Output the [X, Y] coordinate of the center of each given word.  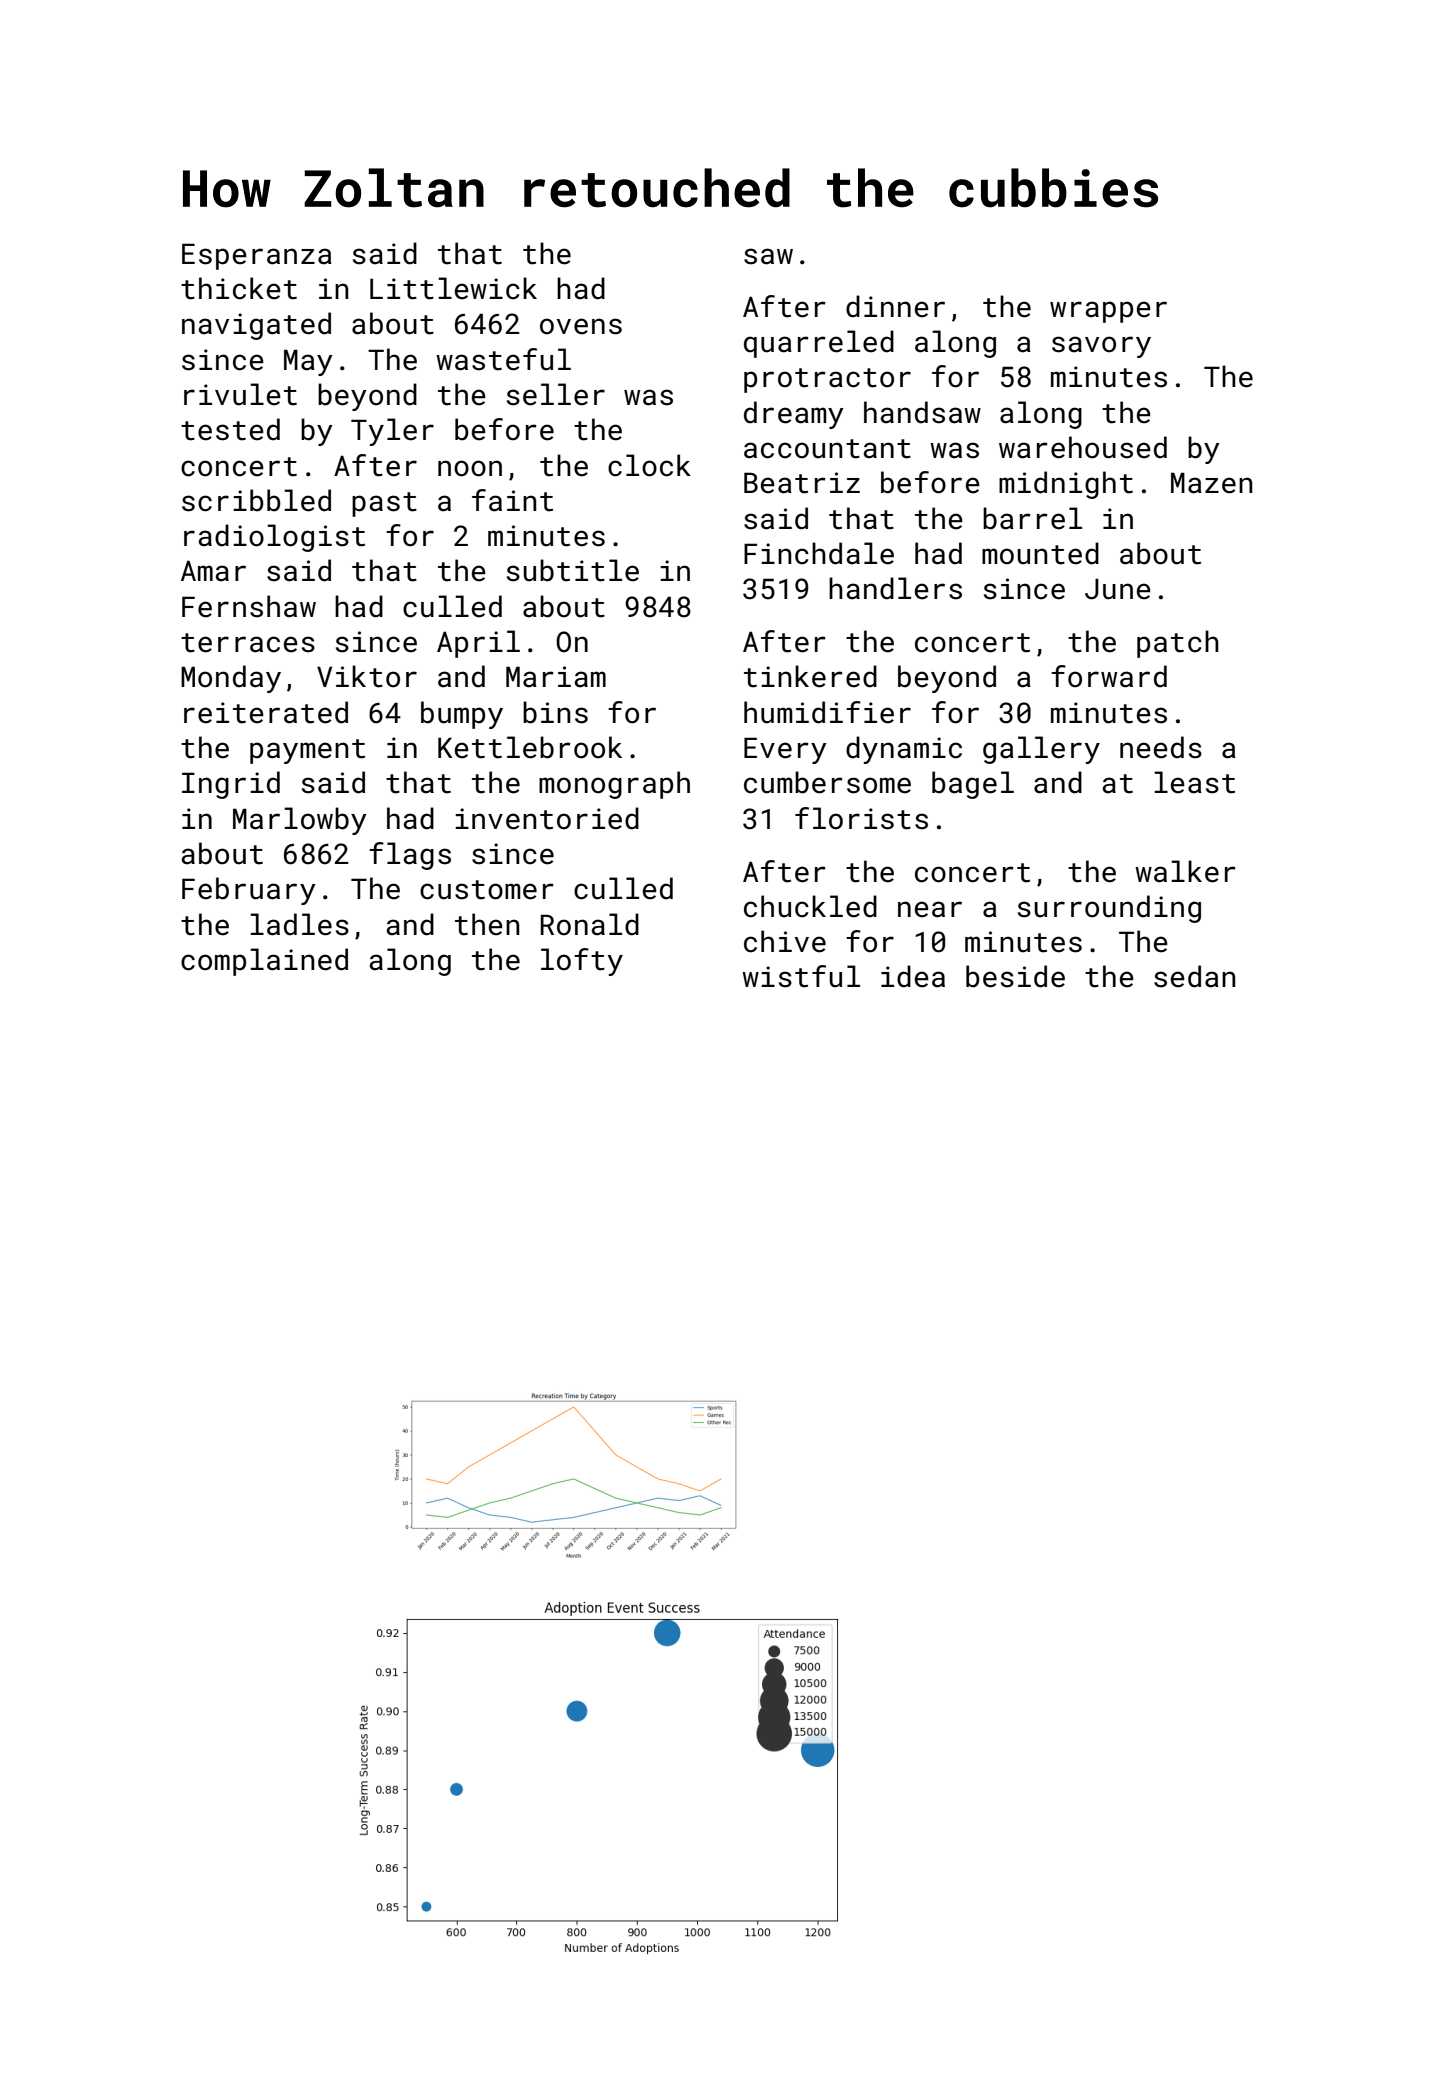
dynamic [904, 750]
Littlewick [453, 288]
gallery [1041, 750]
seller [556, 394]
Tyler [392, 432]
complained [264, 962]
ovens [581, 326]
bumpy [462, 715]
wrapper [1108, 312]
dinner [895, 306]
